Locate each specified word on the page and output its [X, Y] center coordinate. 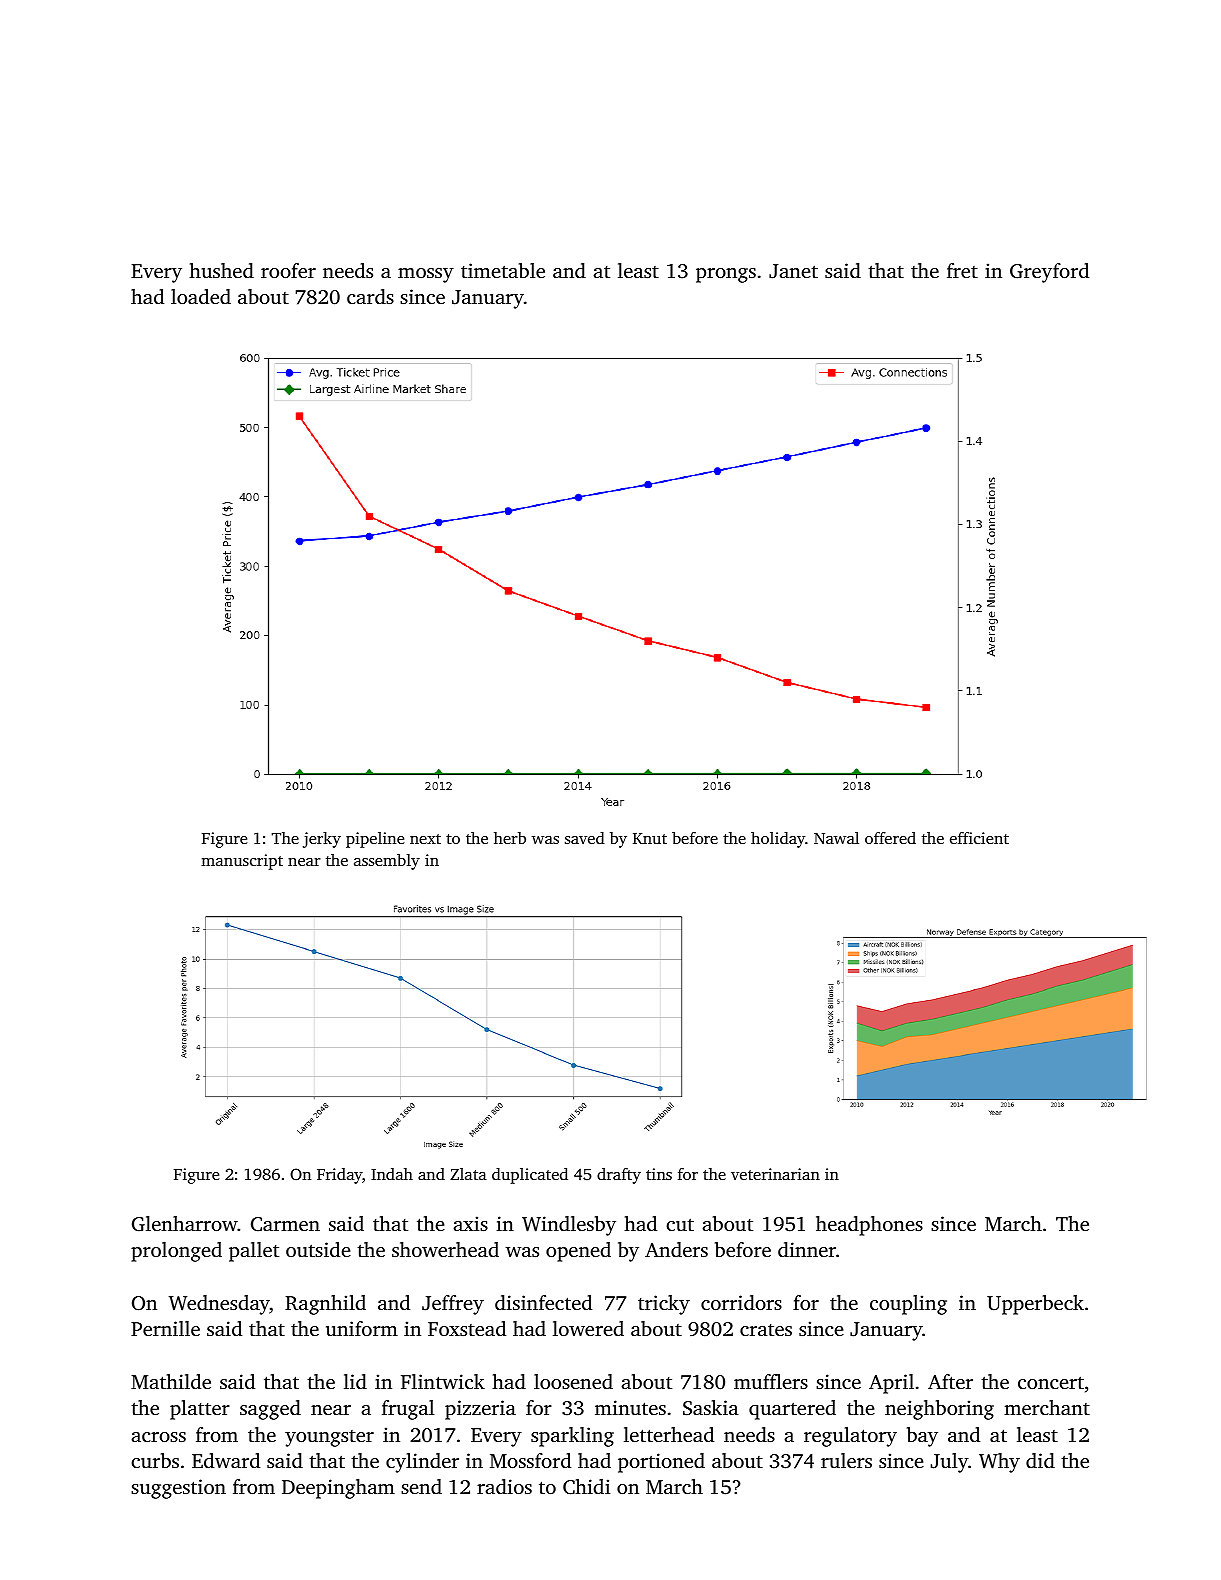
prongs [726, 275]
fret [962, 270]
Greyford [1049, 273]
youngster [329, 1438]
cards [370, 296]
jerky [322, 840]
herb [510, 838]
